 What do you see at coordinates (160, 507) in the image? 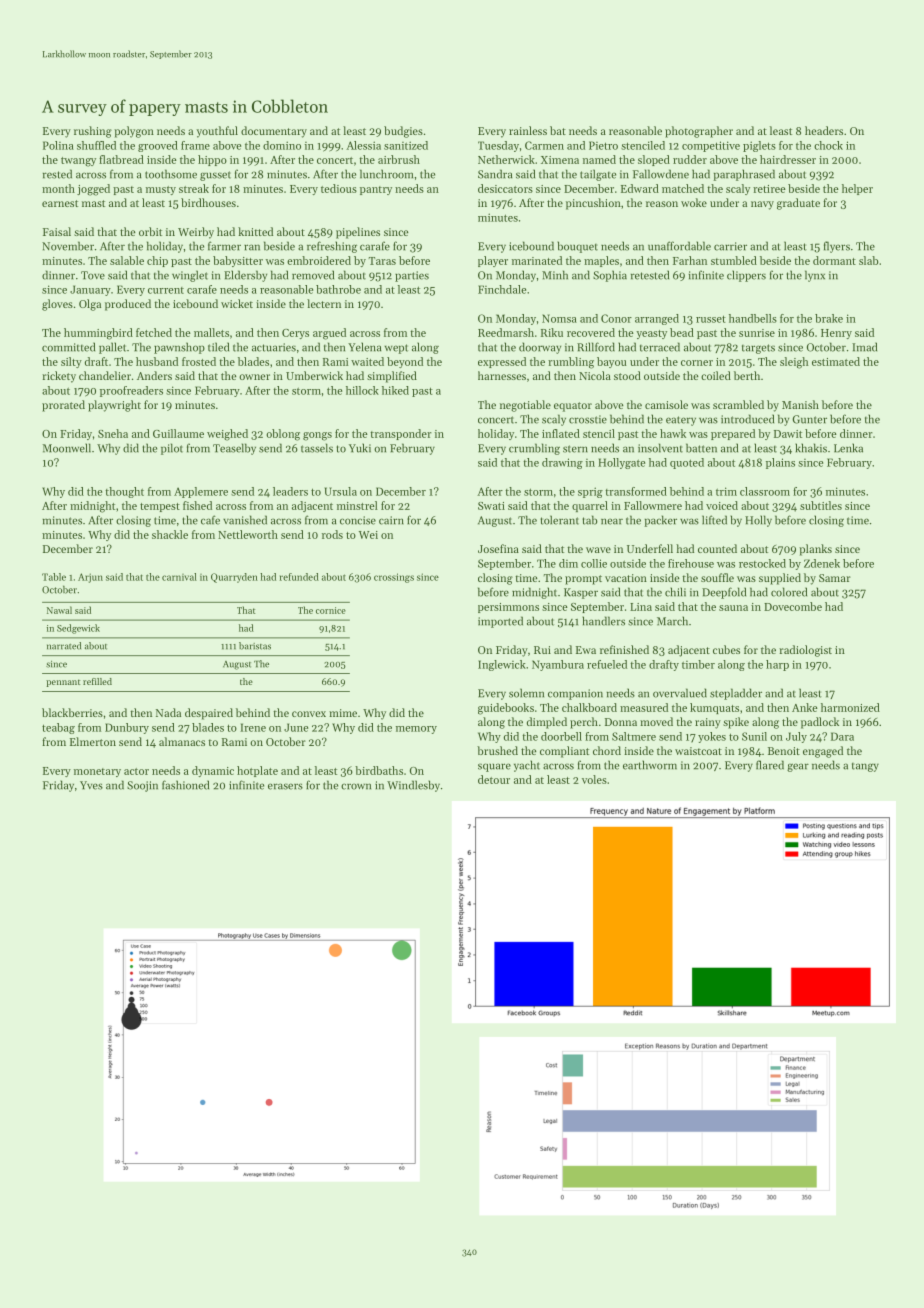
I see `tempest` at bounding box center [160, 507].
